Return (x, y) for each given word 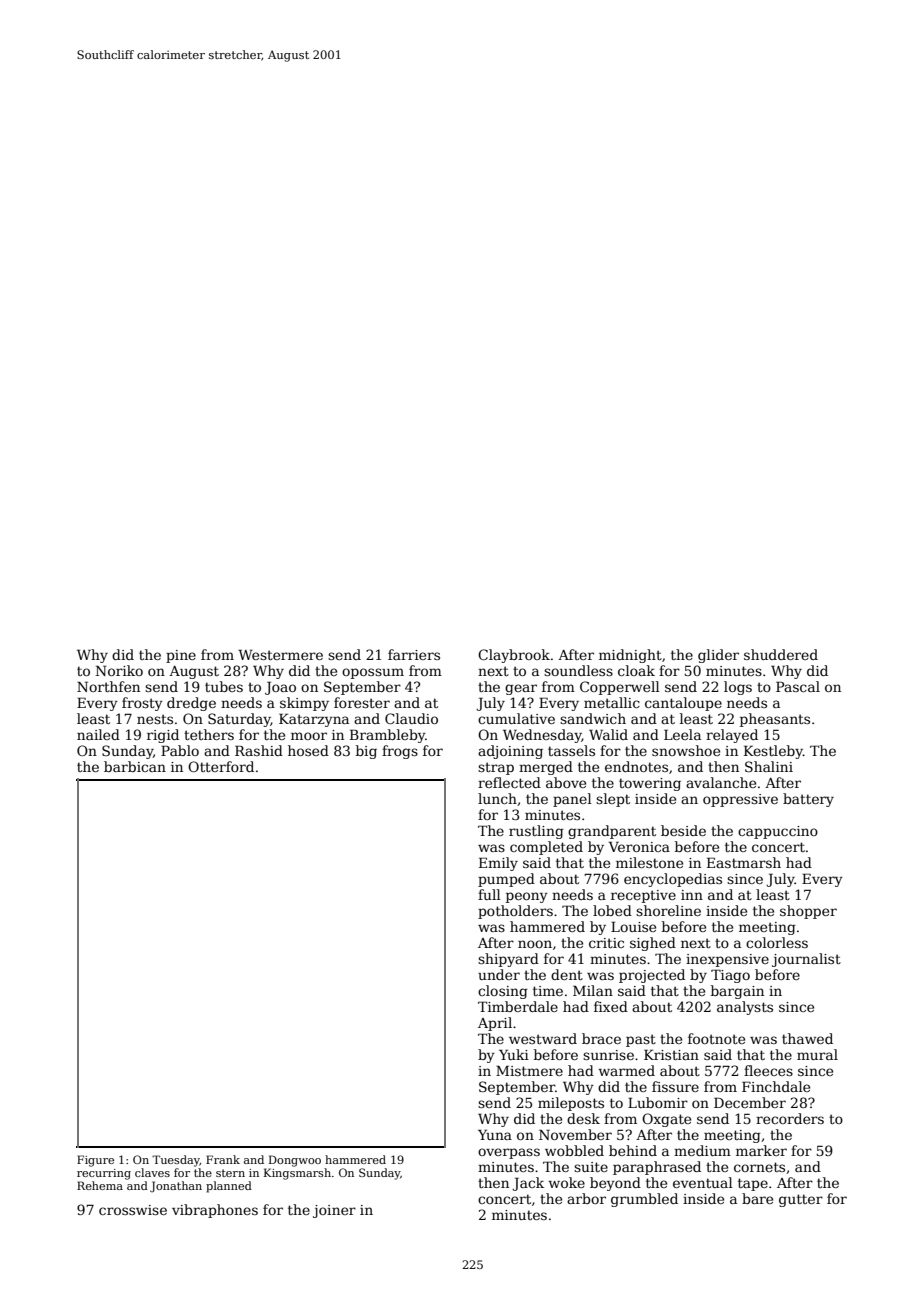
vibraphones (215, 1211)
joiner (334, 1211)
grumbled (644, 1200)
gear (521, 689)
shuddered (781, 654)
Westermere (280, 654)
